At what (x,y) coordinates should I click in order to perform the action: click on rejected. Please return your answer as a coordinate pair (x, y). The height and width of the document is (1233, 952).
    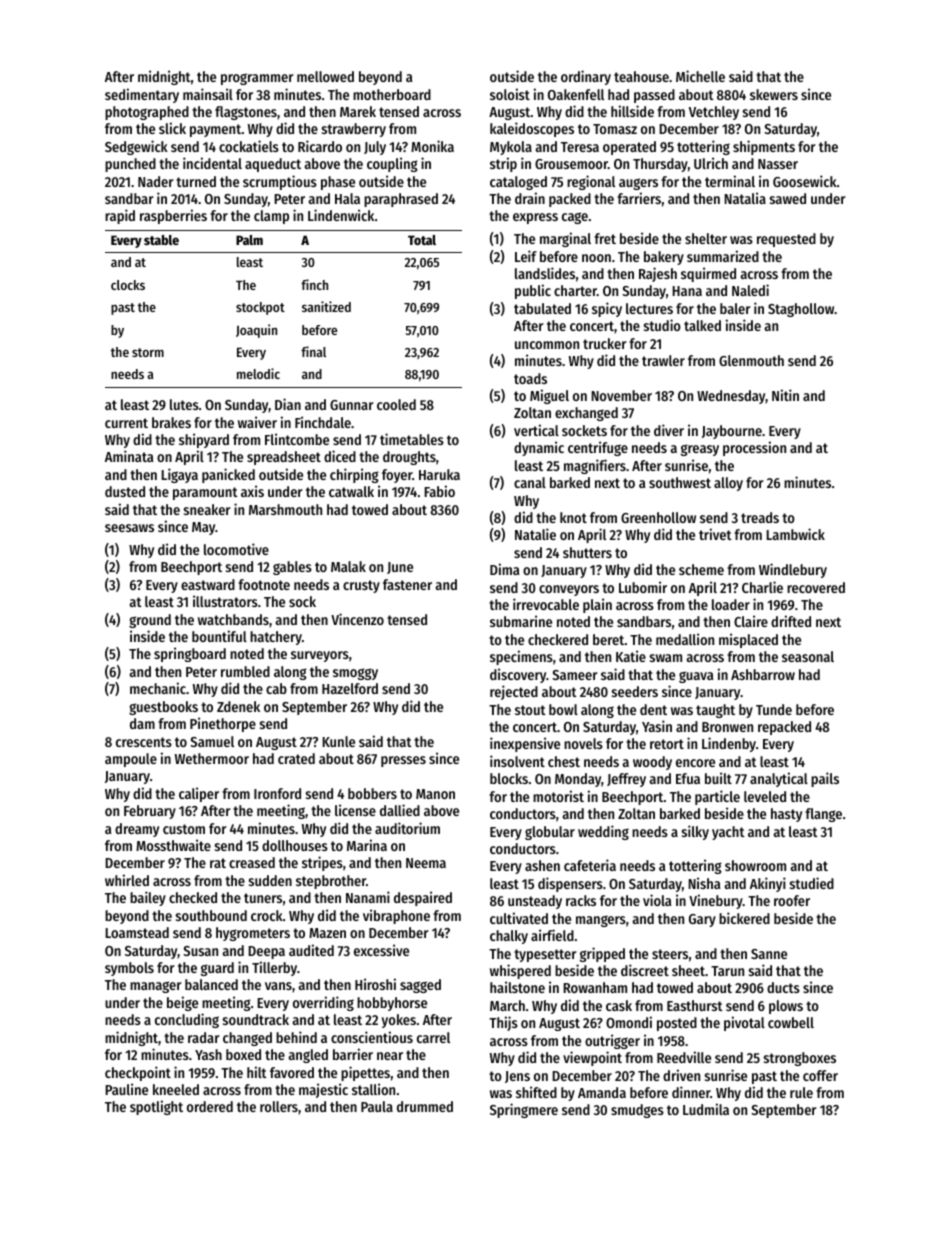
    Looking at the image, I should click on (514, 692).
